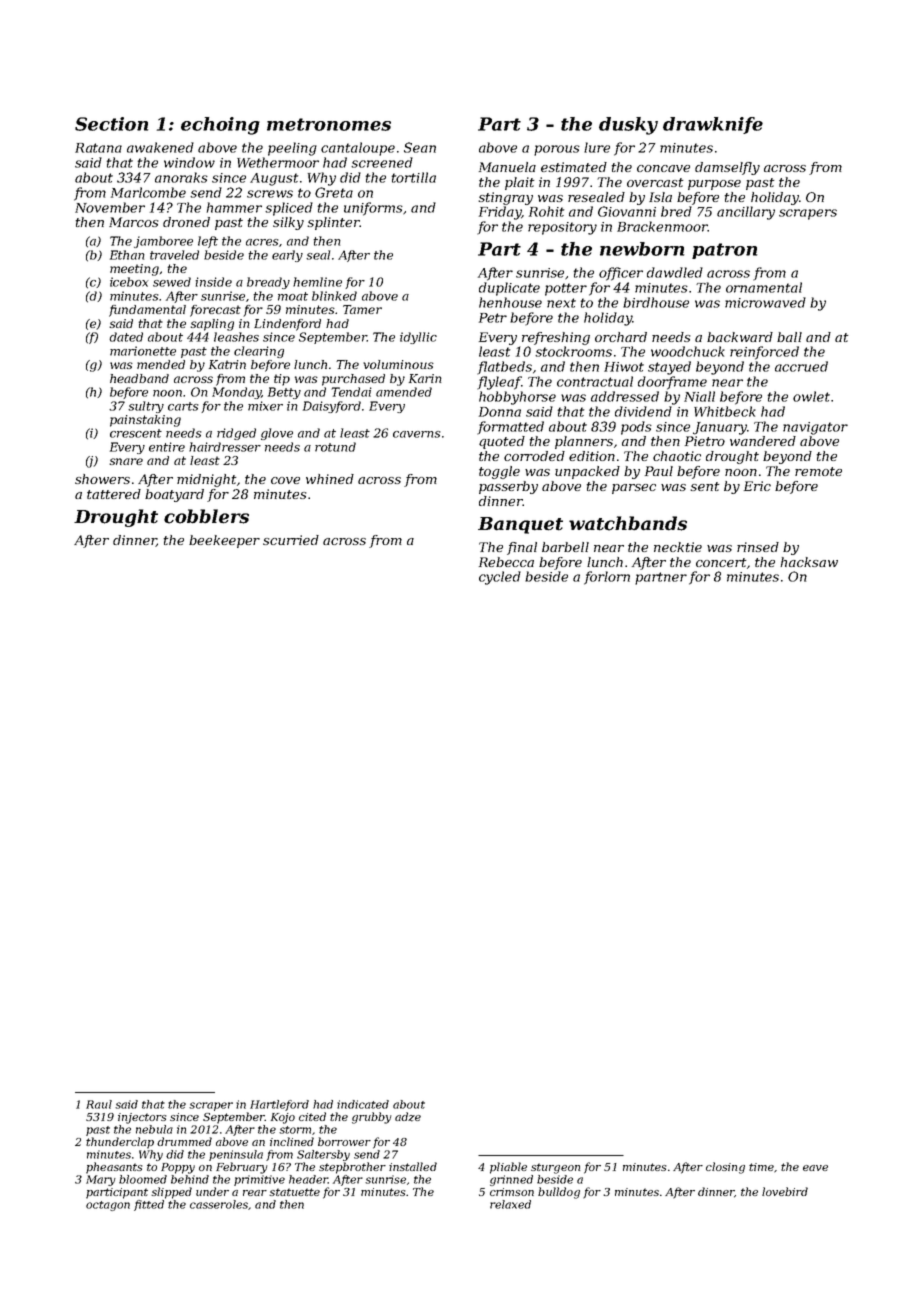 The image size is (924, 1308). Describe the element at coordinates (220, 126) in the document. I see `echoing` at that location.
